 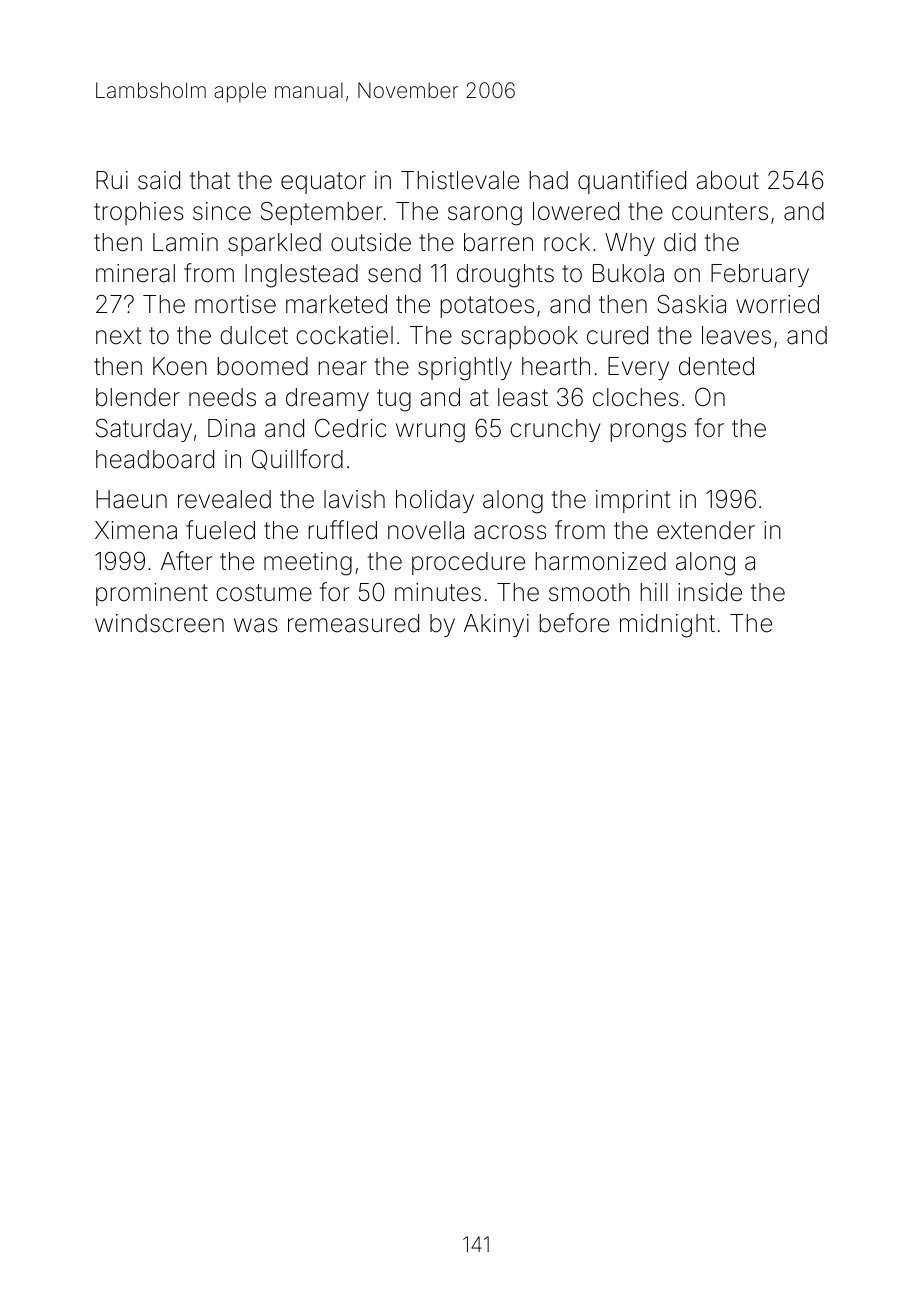 What do you see at coordinates (716, 366) in the screenshot?
I see `dented` at bounding box center [716, 366].
